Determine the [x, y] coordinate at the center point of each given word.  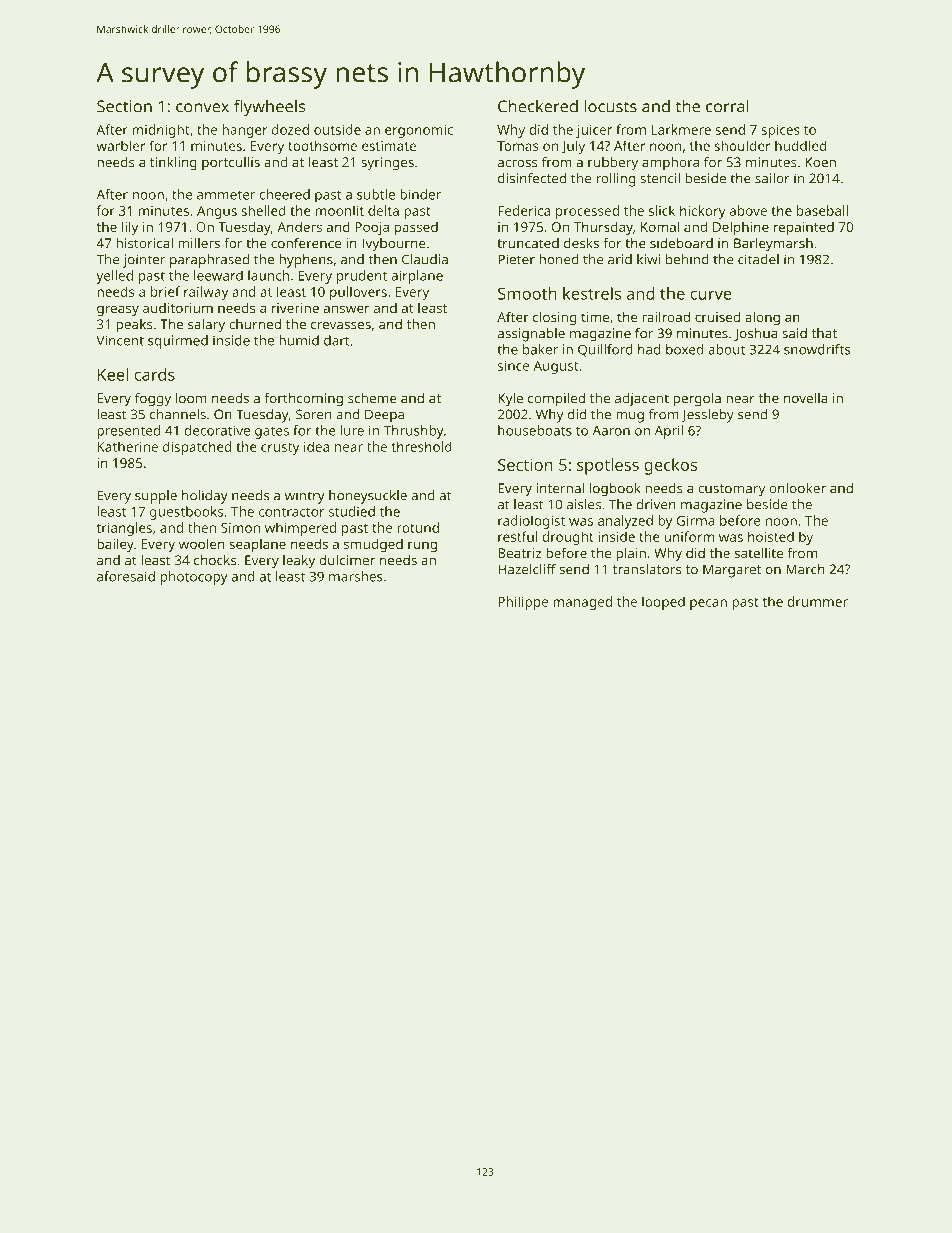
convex [202, 108]
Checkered [538, 106]
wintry [305, 497]
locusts [610, 106]
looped [663, 603]
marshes [356, 576]
